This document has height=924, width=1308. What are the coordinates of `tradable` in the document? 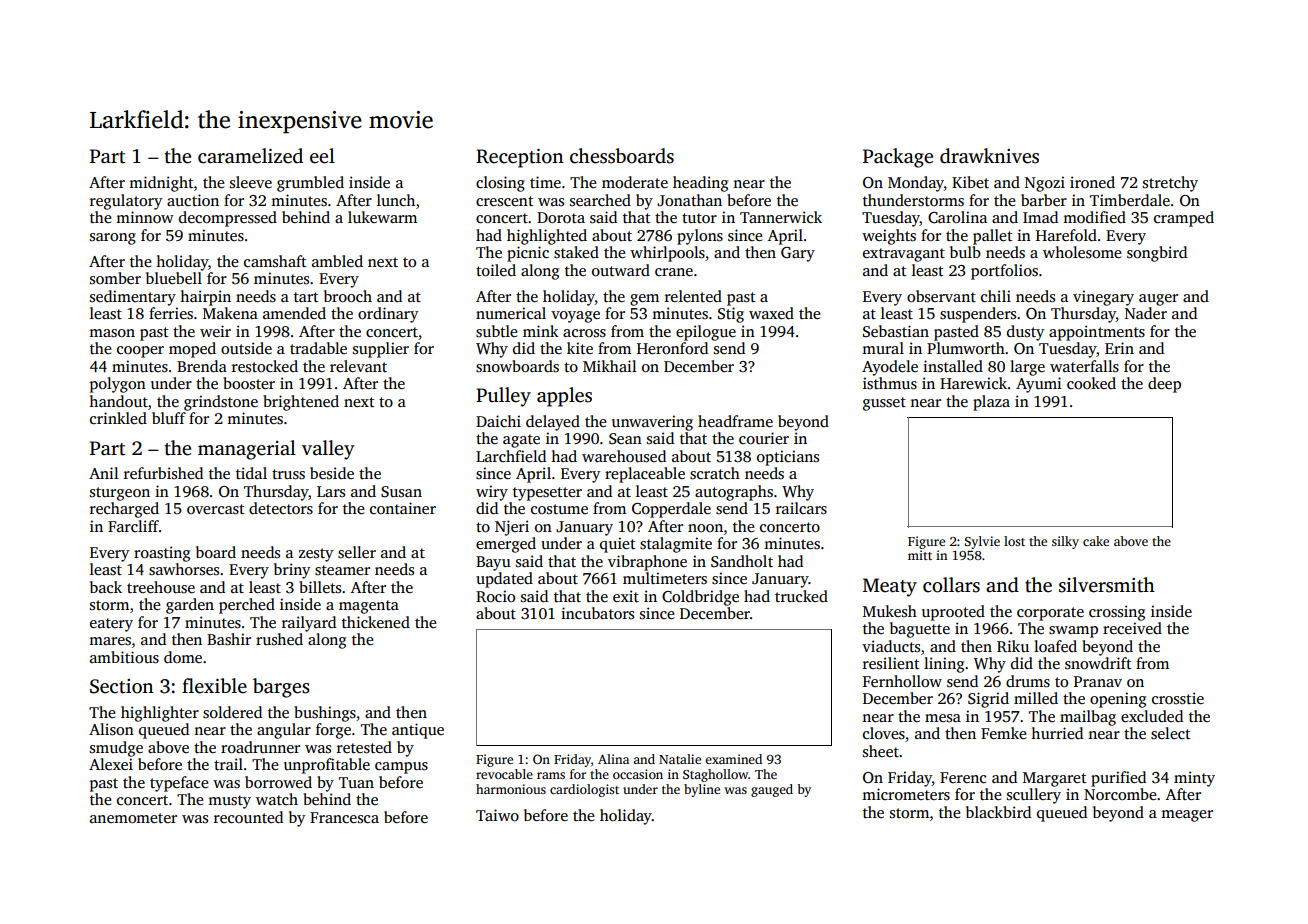 It's located at (318, 348).
